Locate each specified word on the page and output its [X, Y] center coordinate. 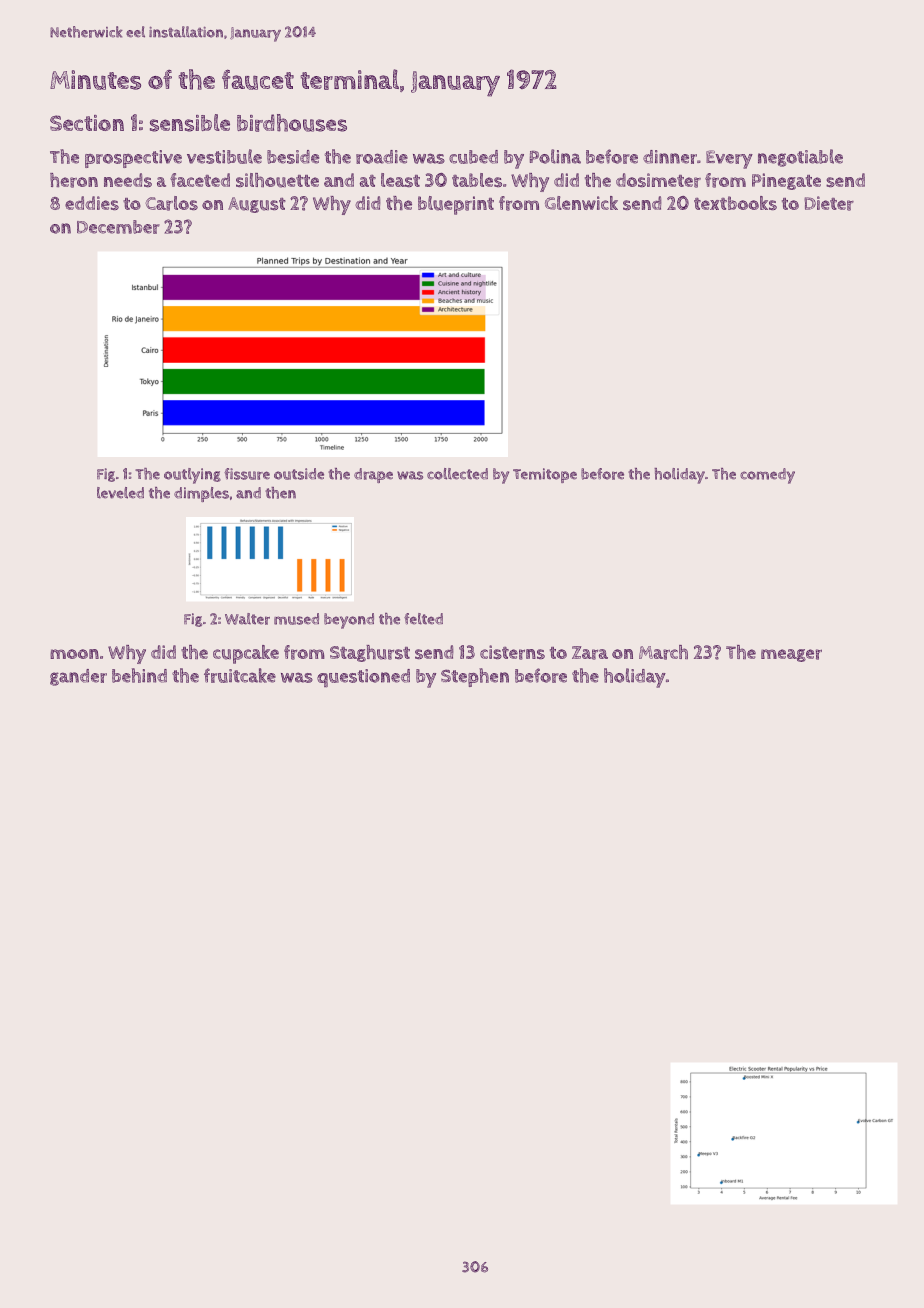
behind [139, 675]
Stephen [475, 677]
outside [299, 474]
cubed [473, 157]
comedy [767, 476]
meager [791, 655]
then [280, 493]
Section [87, 123]
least [400, 180]
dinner [670, 157]
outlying [192, 476]
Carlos [171, 203]
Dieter [829, 203]
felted [423, 619]
